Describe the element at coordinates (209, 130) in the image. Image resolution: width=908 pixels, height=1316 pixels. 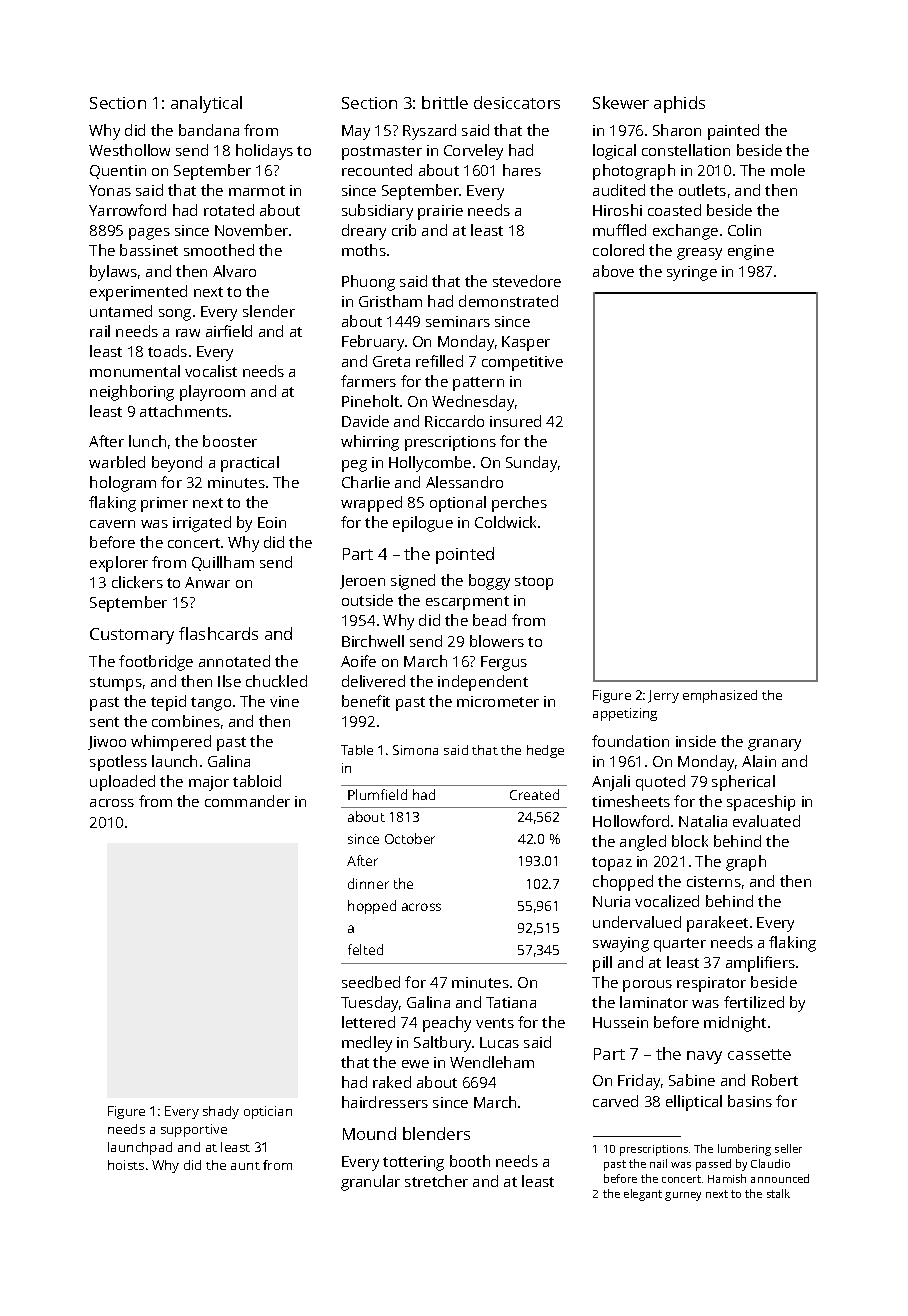
I see `bandana` at that location.
